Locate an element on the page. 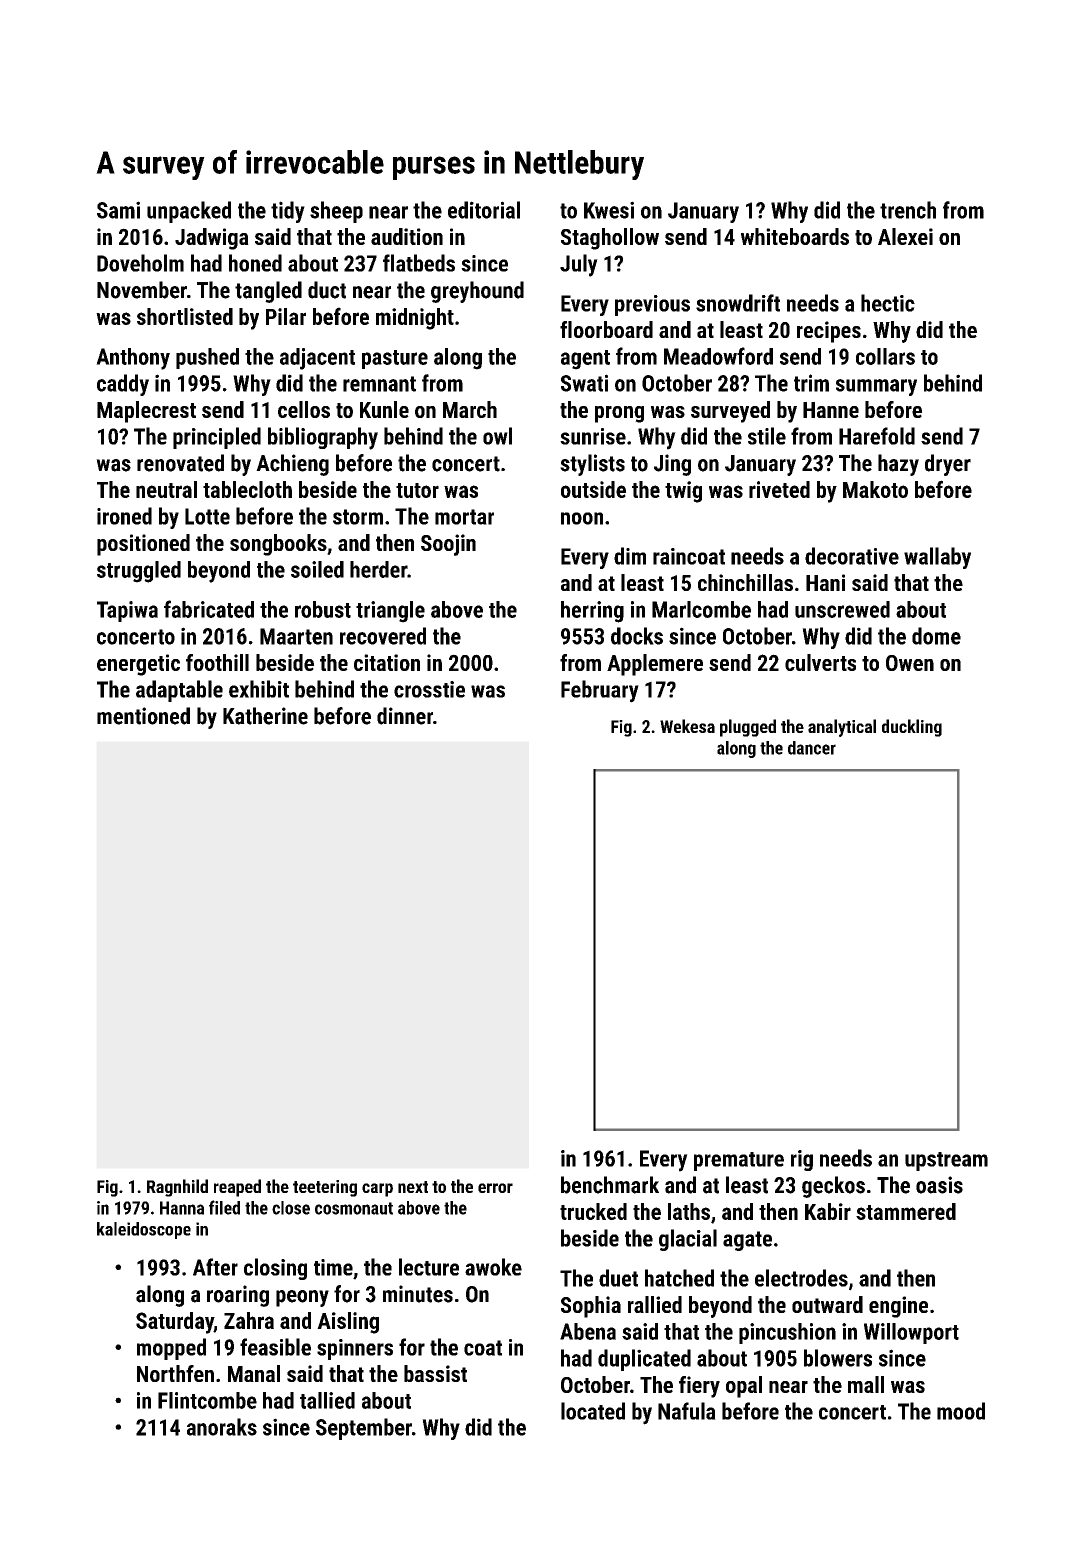 The height and width of the image is (1547, 1089). struggled is located at coordinates (139, 572).
